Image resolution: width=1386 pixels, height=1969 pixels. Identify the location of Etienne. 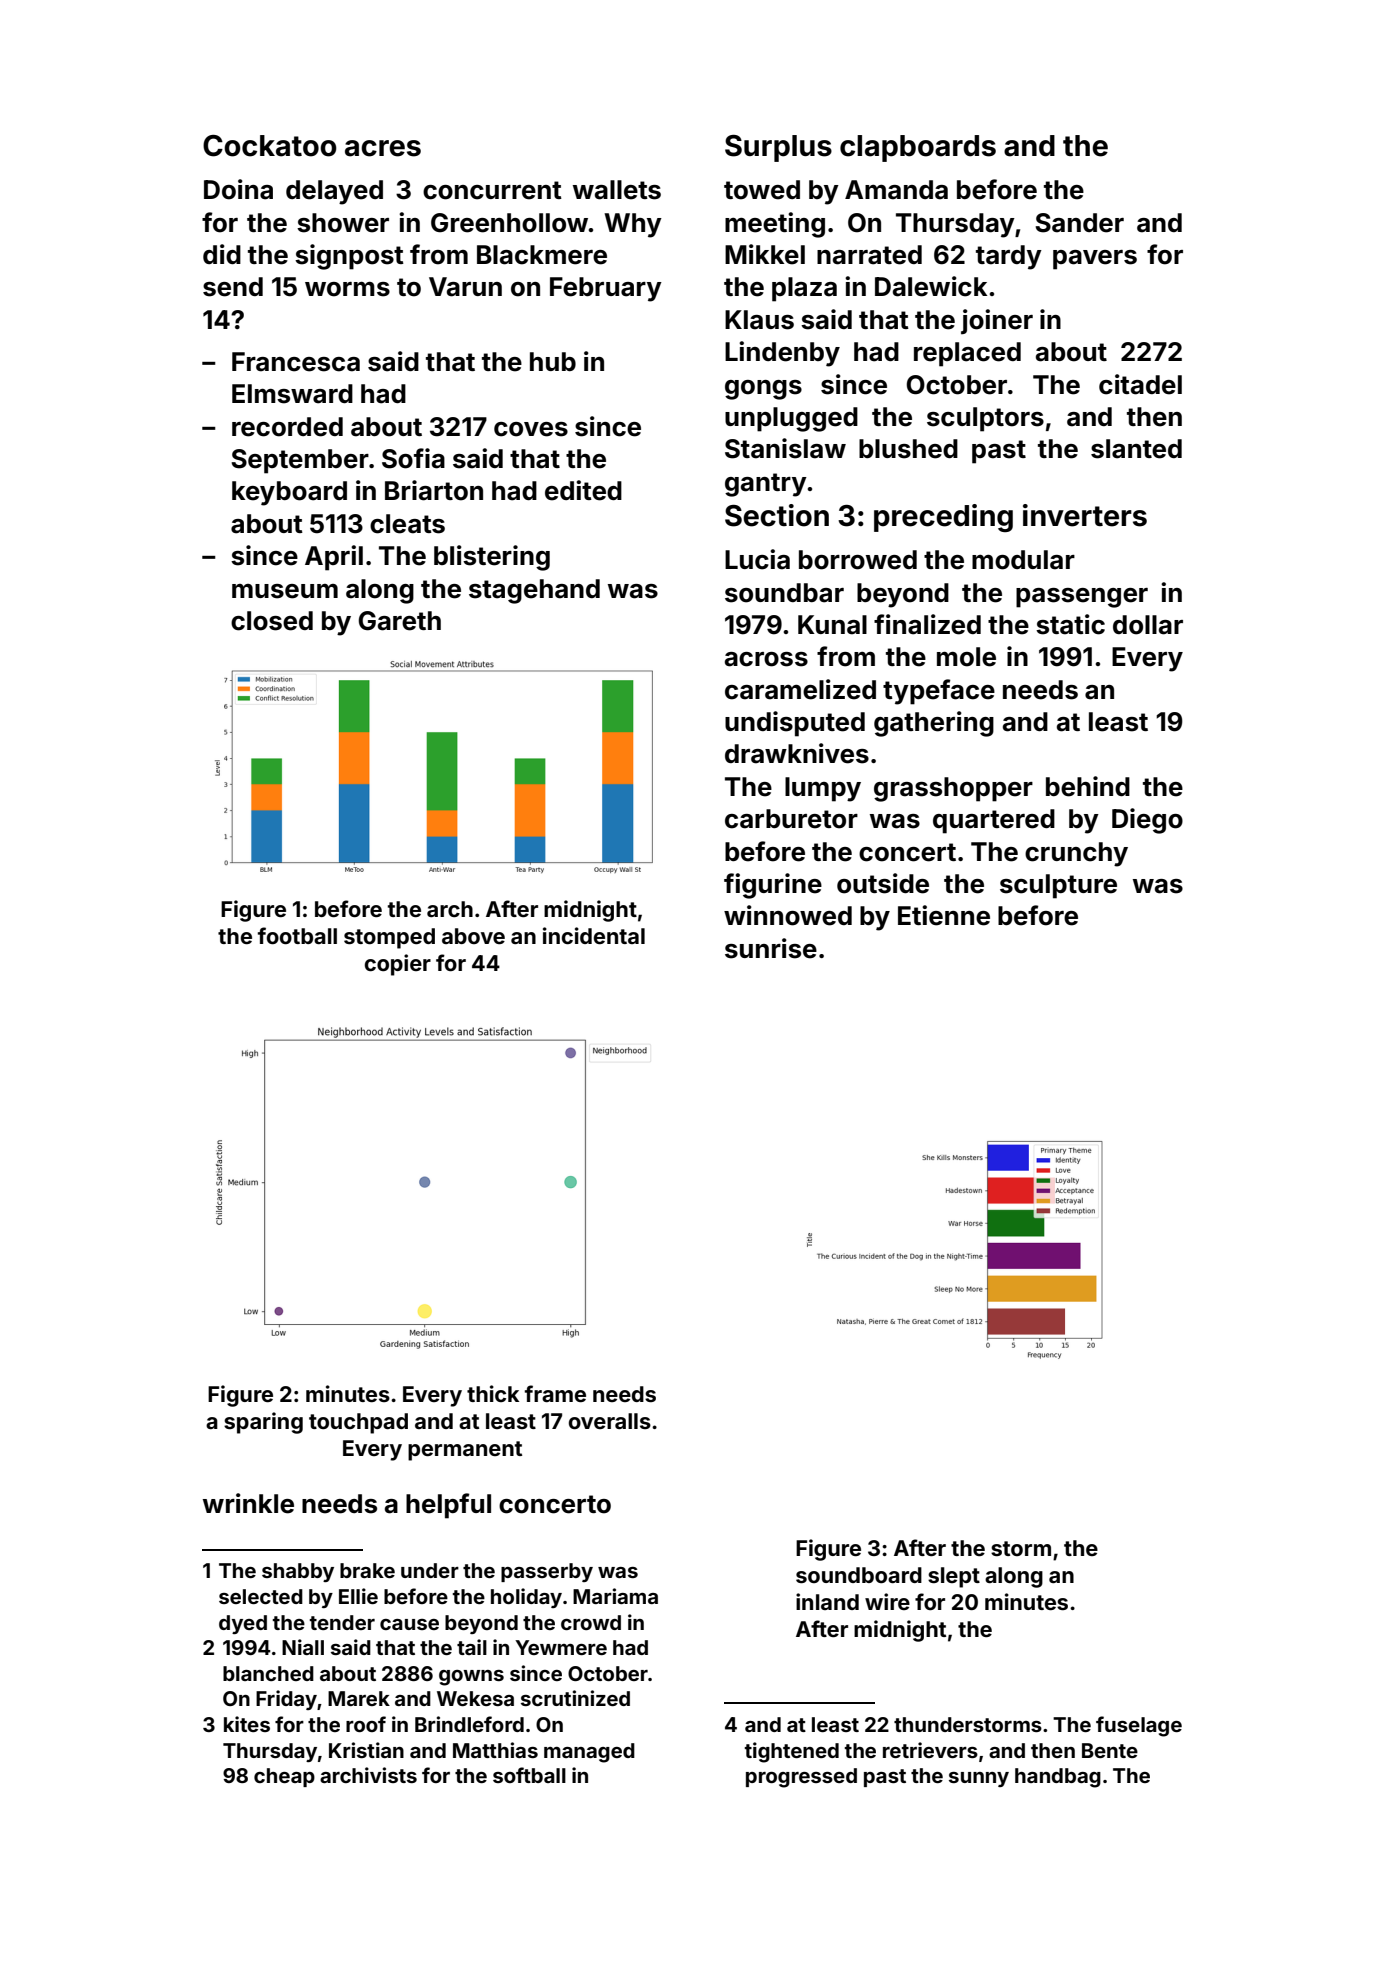
(944, 915).
